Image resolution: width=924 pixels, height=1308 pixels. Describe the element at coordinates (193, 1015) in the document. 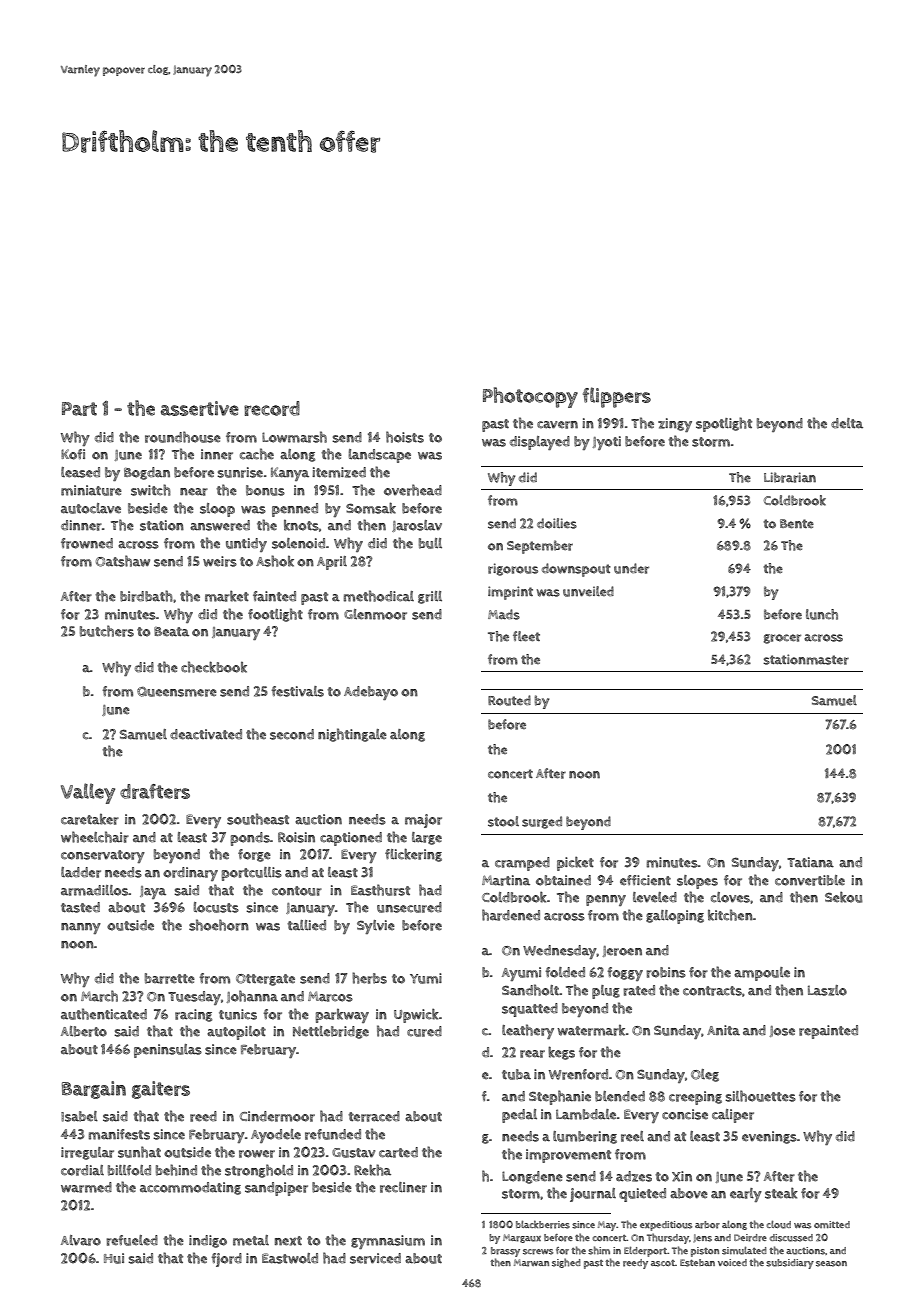

I see `racing` at that location.
